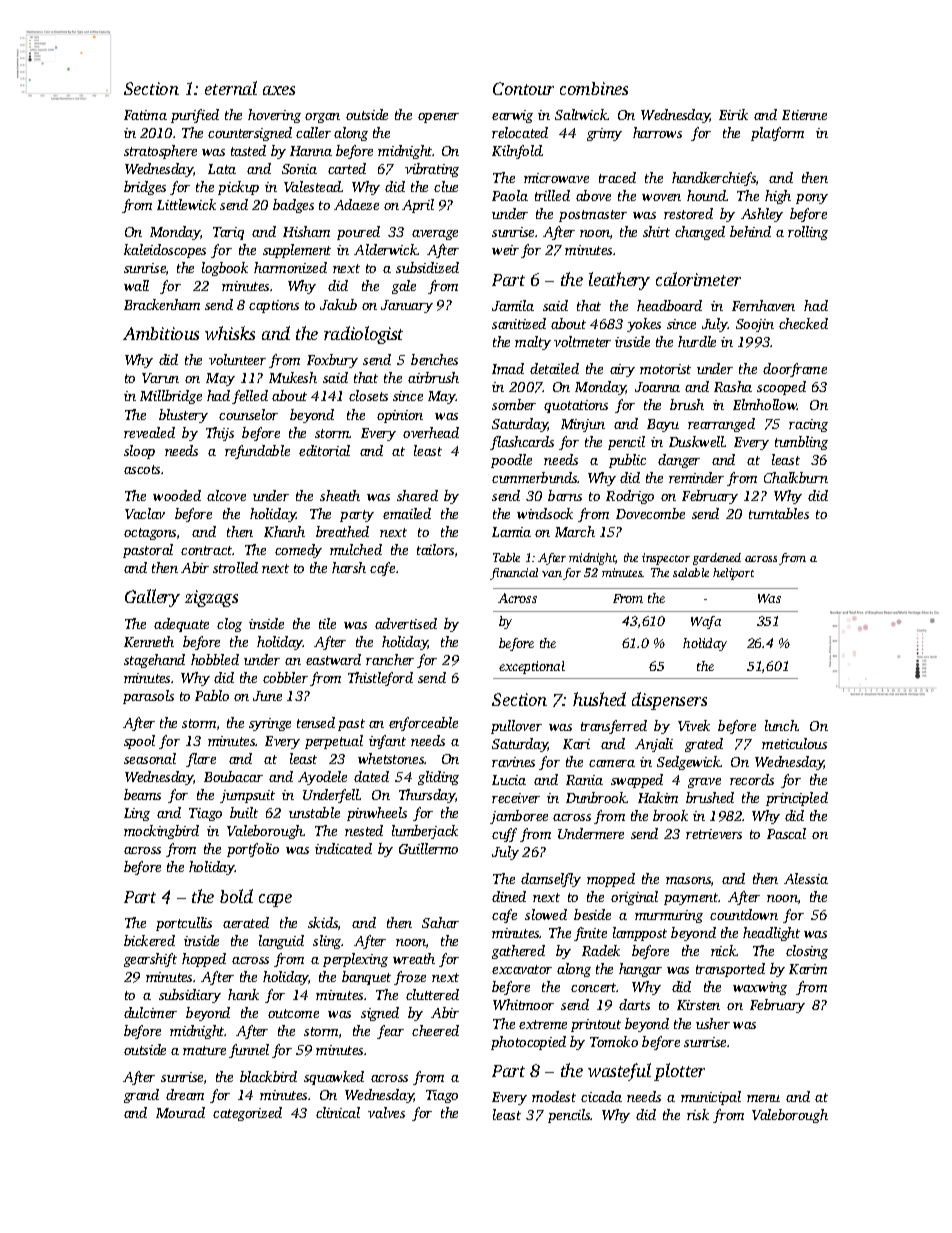 This screenshot has width=952, height=1233. I want to click on dined, so click(509, 896).
